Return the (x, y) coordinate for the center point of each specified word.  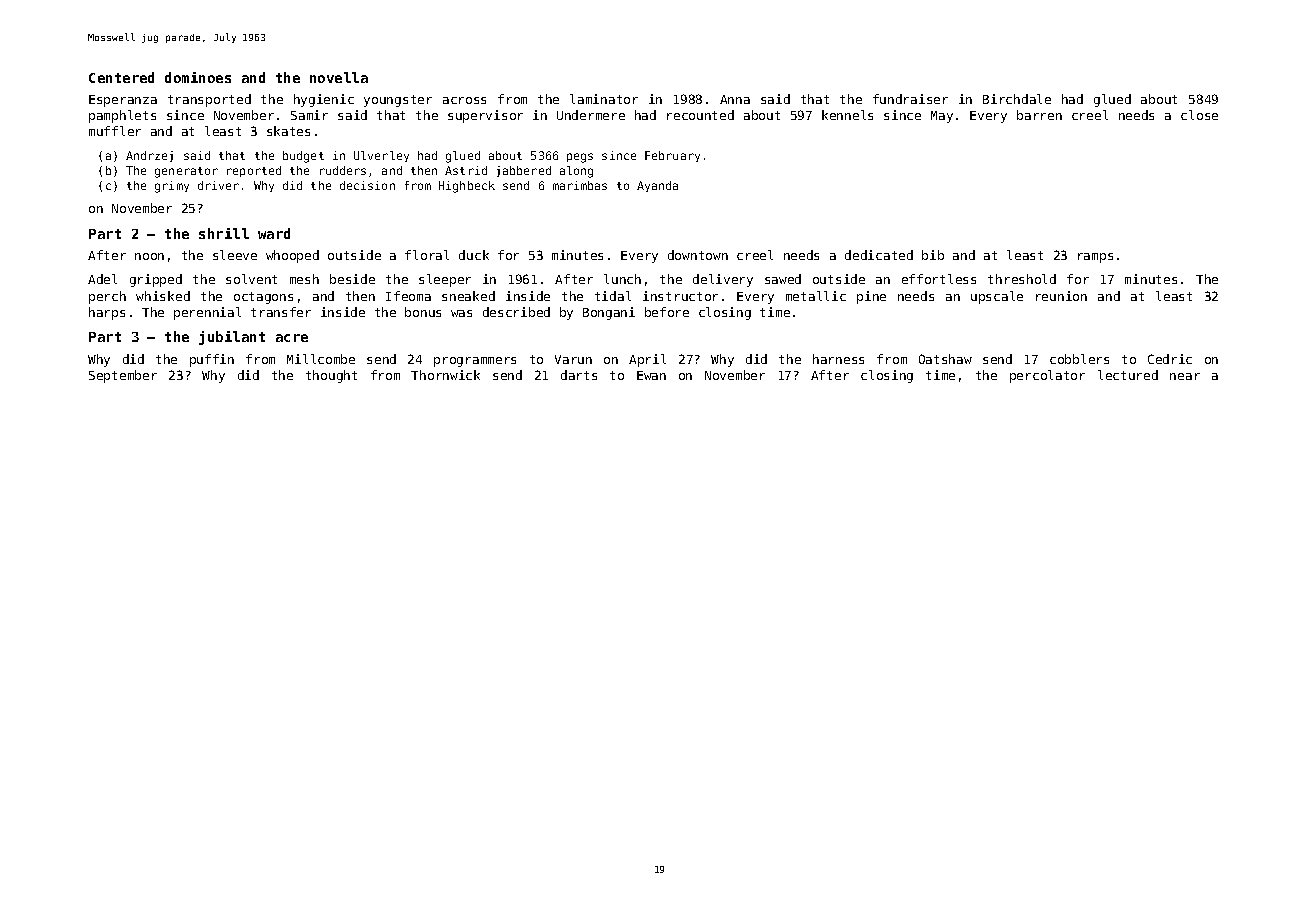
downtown (698, 255)
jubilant (232, 338)
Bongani (609, 313)
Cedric (1170, 359)
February (672, 156)
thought (331, 376)
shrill (224, 233)
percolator (1047, 376)
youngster (398, 101)
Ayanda (657, 186)
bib (933, 255)
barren (1039, 115)
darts (579, 375)
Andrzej (149, 156)
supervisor (485, 116)
